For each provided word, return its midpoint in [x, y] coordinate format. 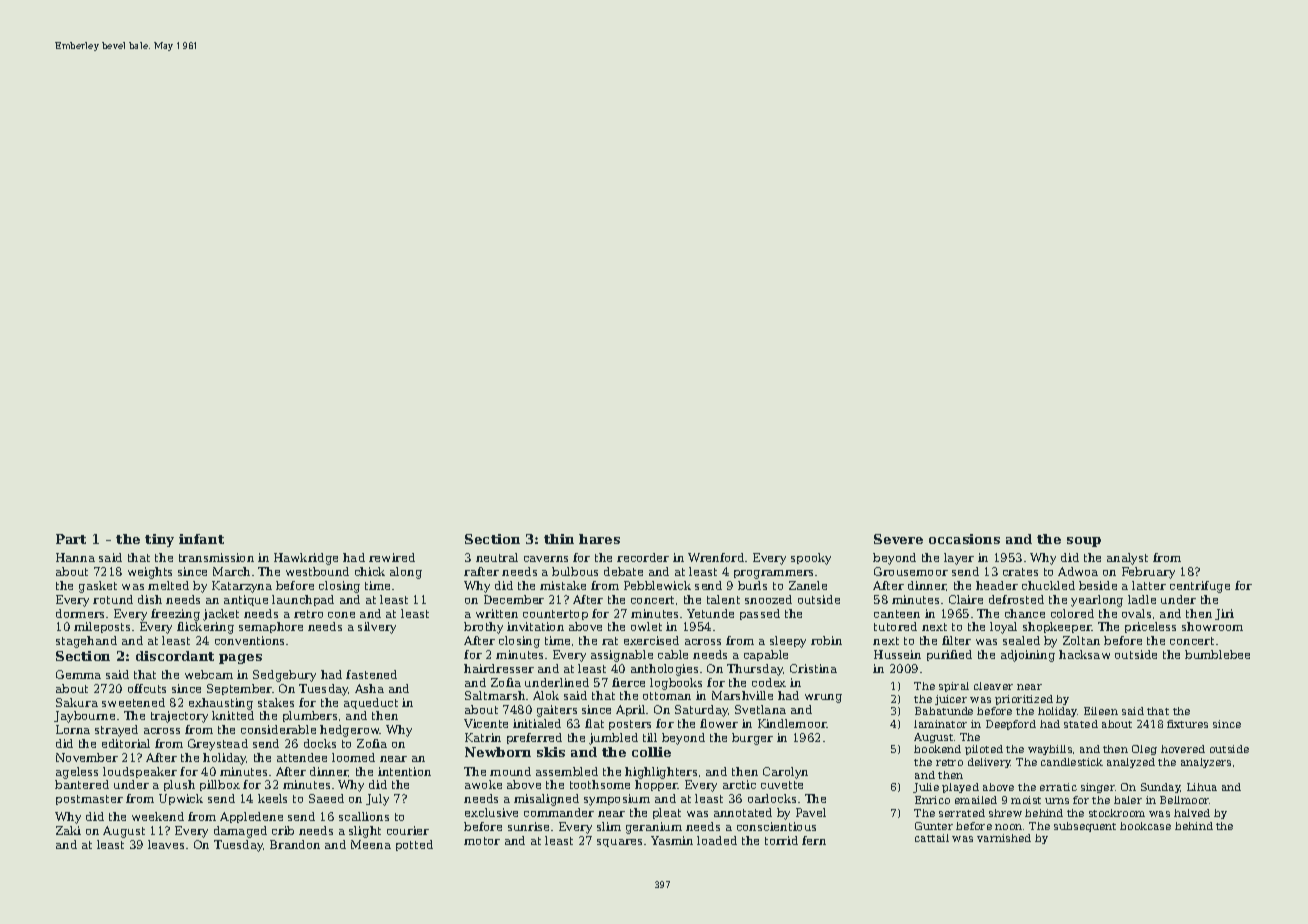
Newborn [498, 752]
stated [1081, 724]
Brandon [295, 844]
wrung [823, 698]
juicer [951, 700]
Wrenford [716, 557]
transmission [216, 557]
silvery [377, 628]
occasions [964, 539]
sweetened [133, 702]
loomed [353, 757]
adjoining [1028, 656]
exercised [651, 640]
